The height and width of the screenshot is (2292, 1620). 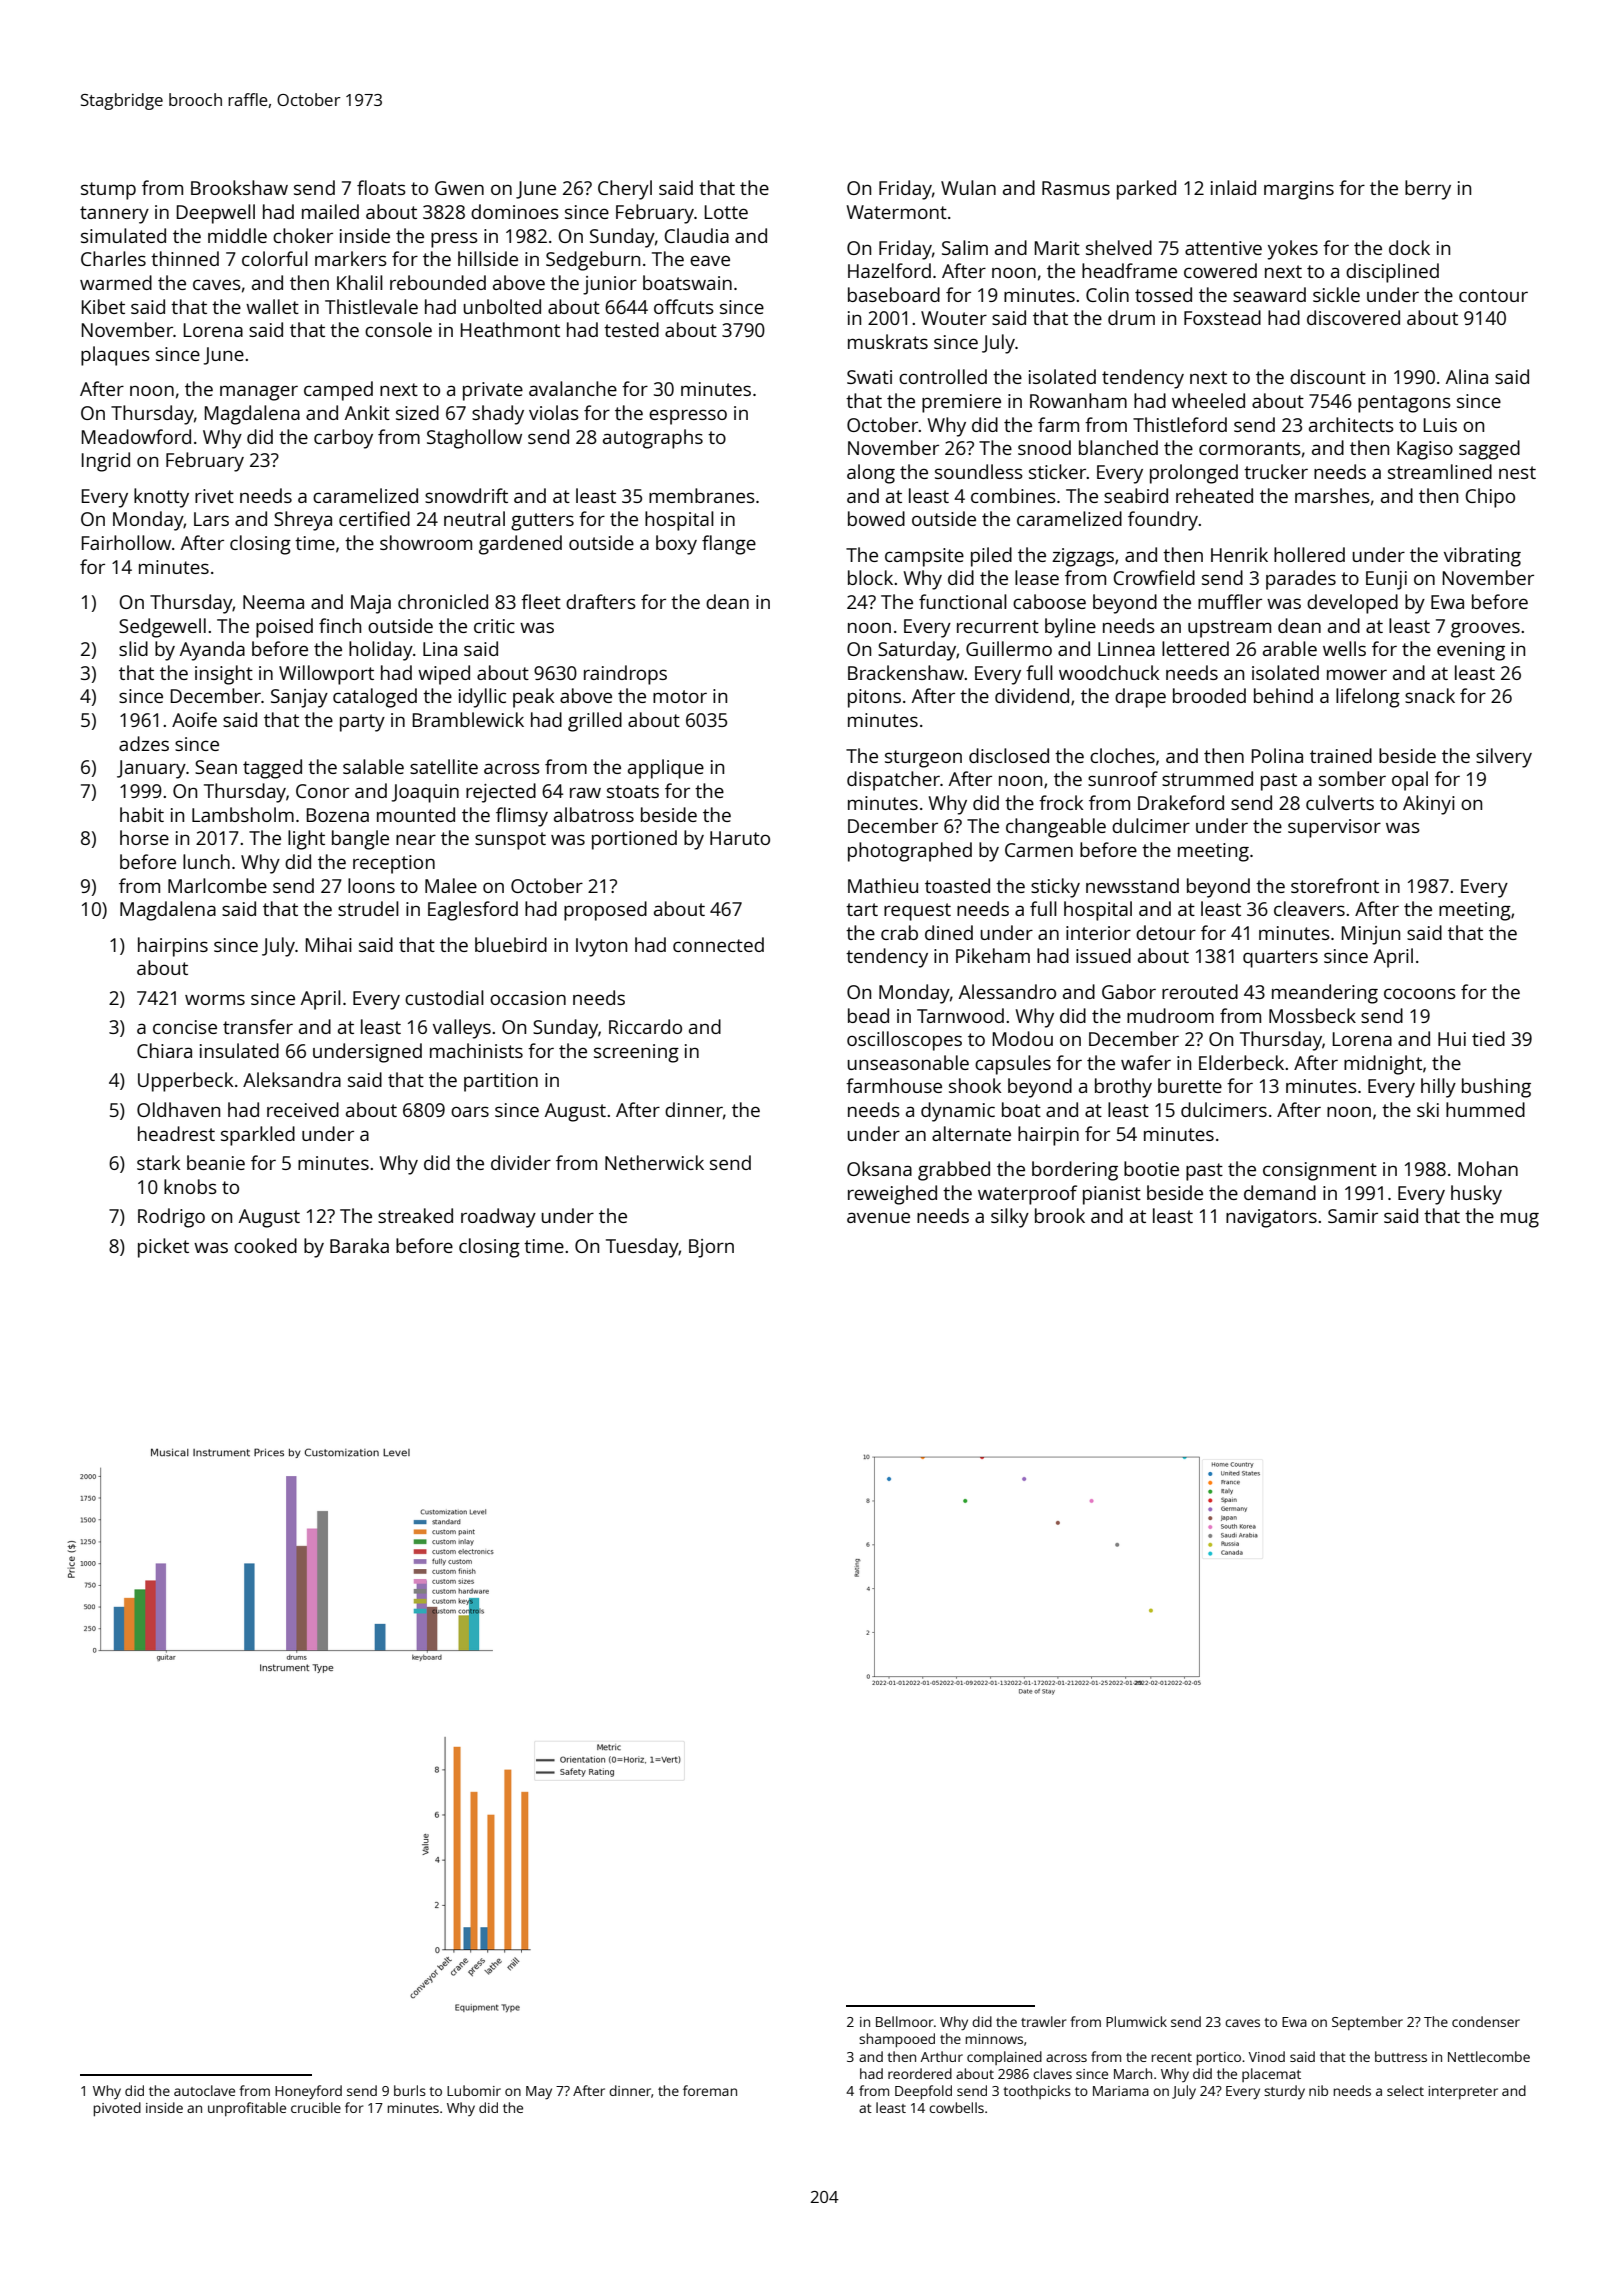 I want to click on Wouter, so click(x=954, y=318).
